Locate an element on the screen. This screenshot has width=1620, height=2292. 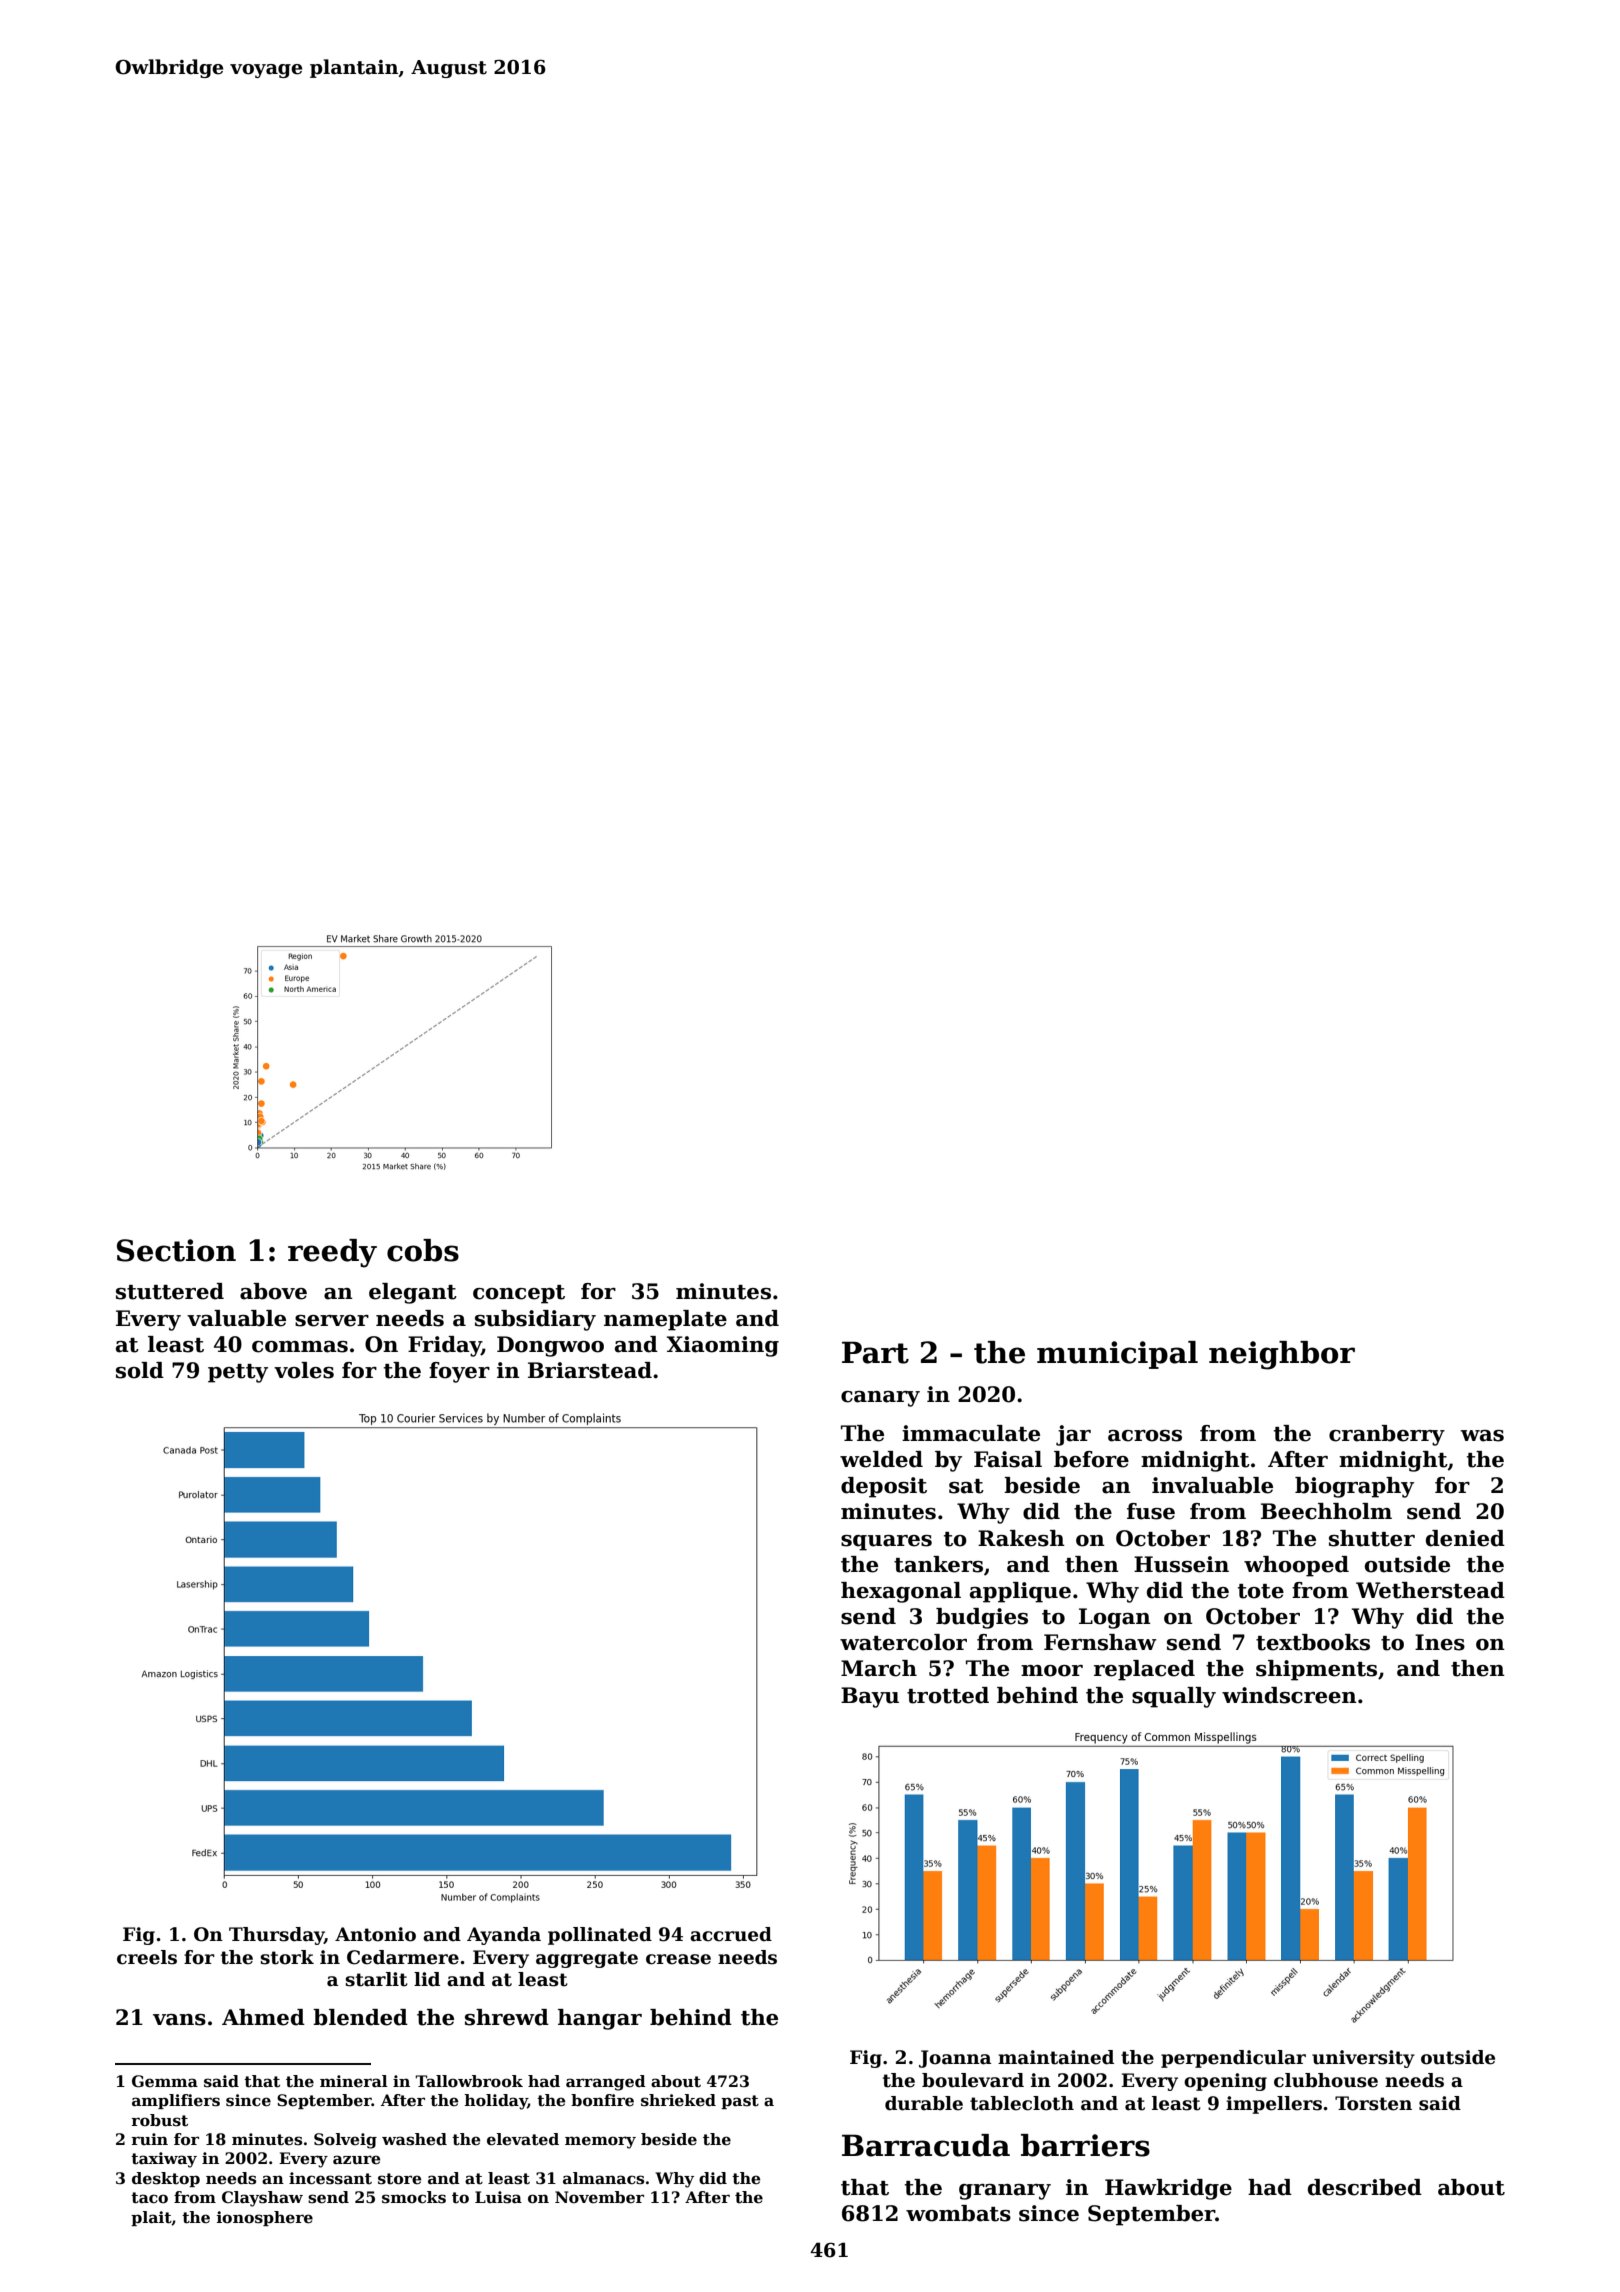
welded is located at coordinates (881, 1459).
